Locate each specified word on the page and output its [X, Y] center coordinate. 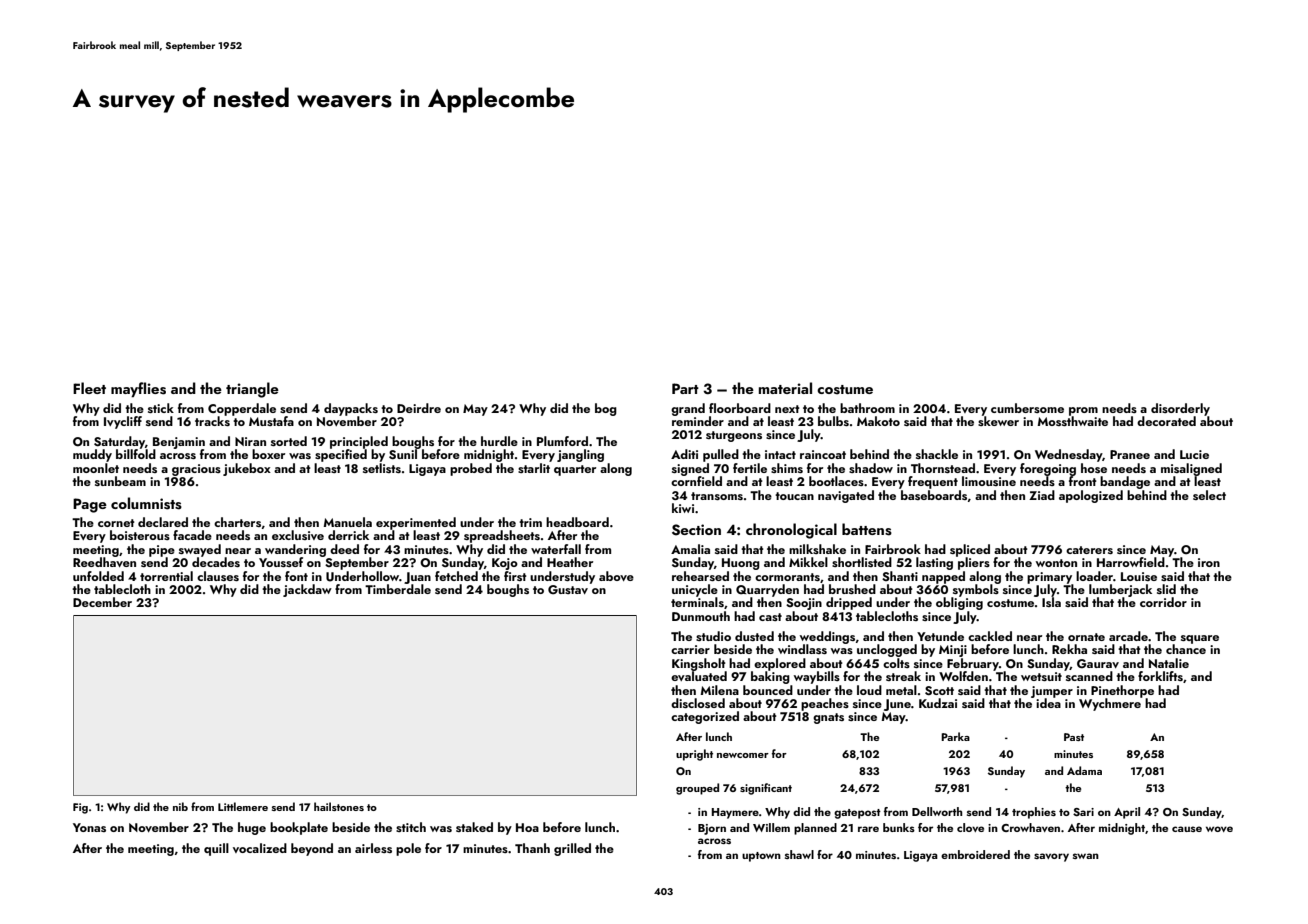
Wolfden [963, 676]
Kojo [505, 564]
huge [252, 828]
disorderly [1180, 409]
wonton [1056, 563]
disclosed [698, 703]
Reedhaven [104, 562]
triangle [252, 390]
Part [685, 388]
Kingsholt [699, 664]
